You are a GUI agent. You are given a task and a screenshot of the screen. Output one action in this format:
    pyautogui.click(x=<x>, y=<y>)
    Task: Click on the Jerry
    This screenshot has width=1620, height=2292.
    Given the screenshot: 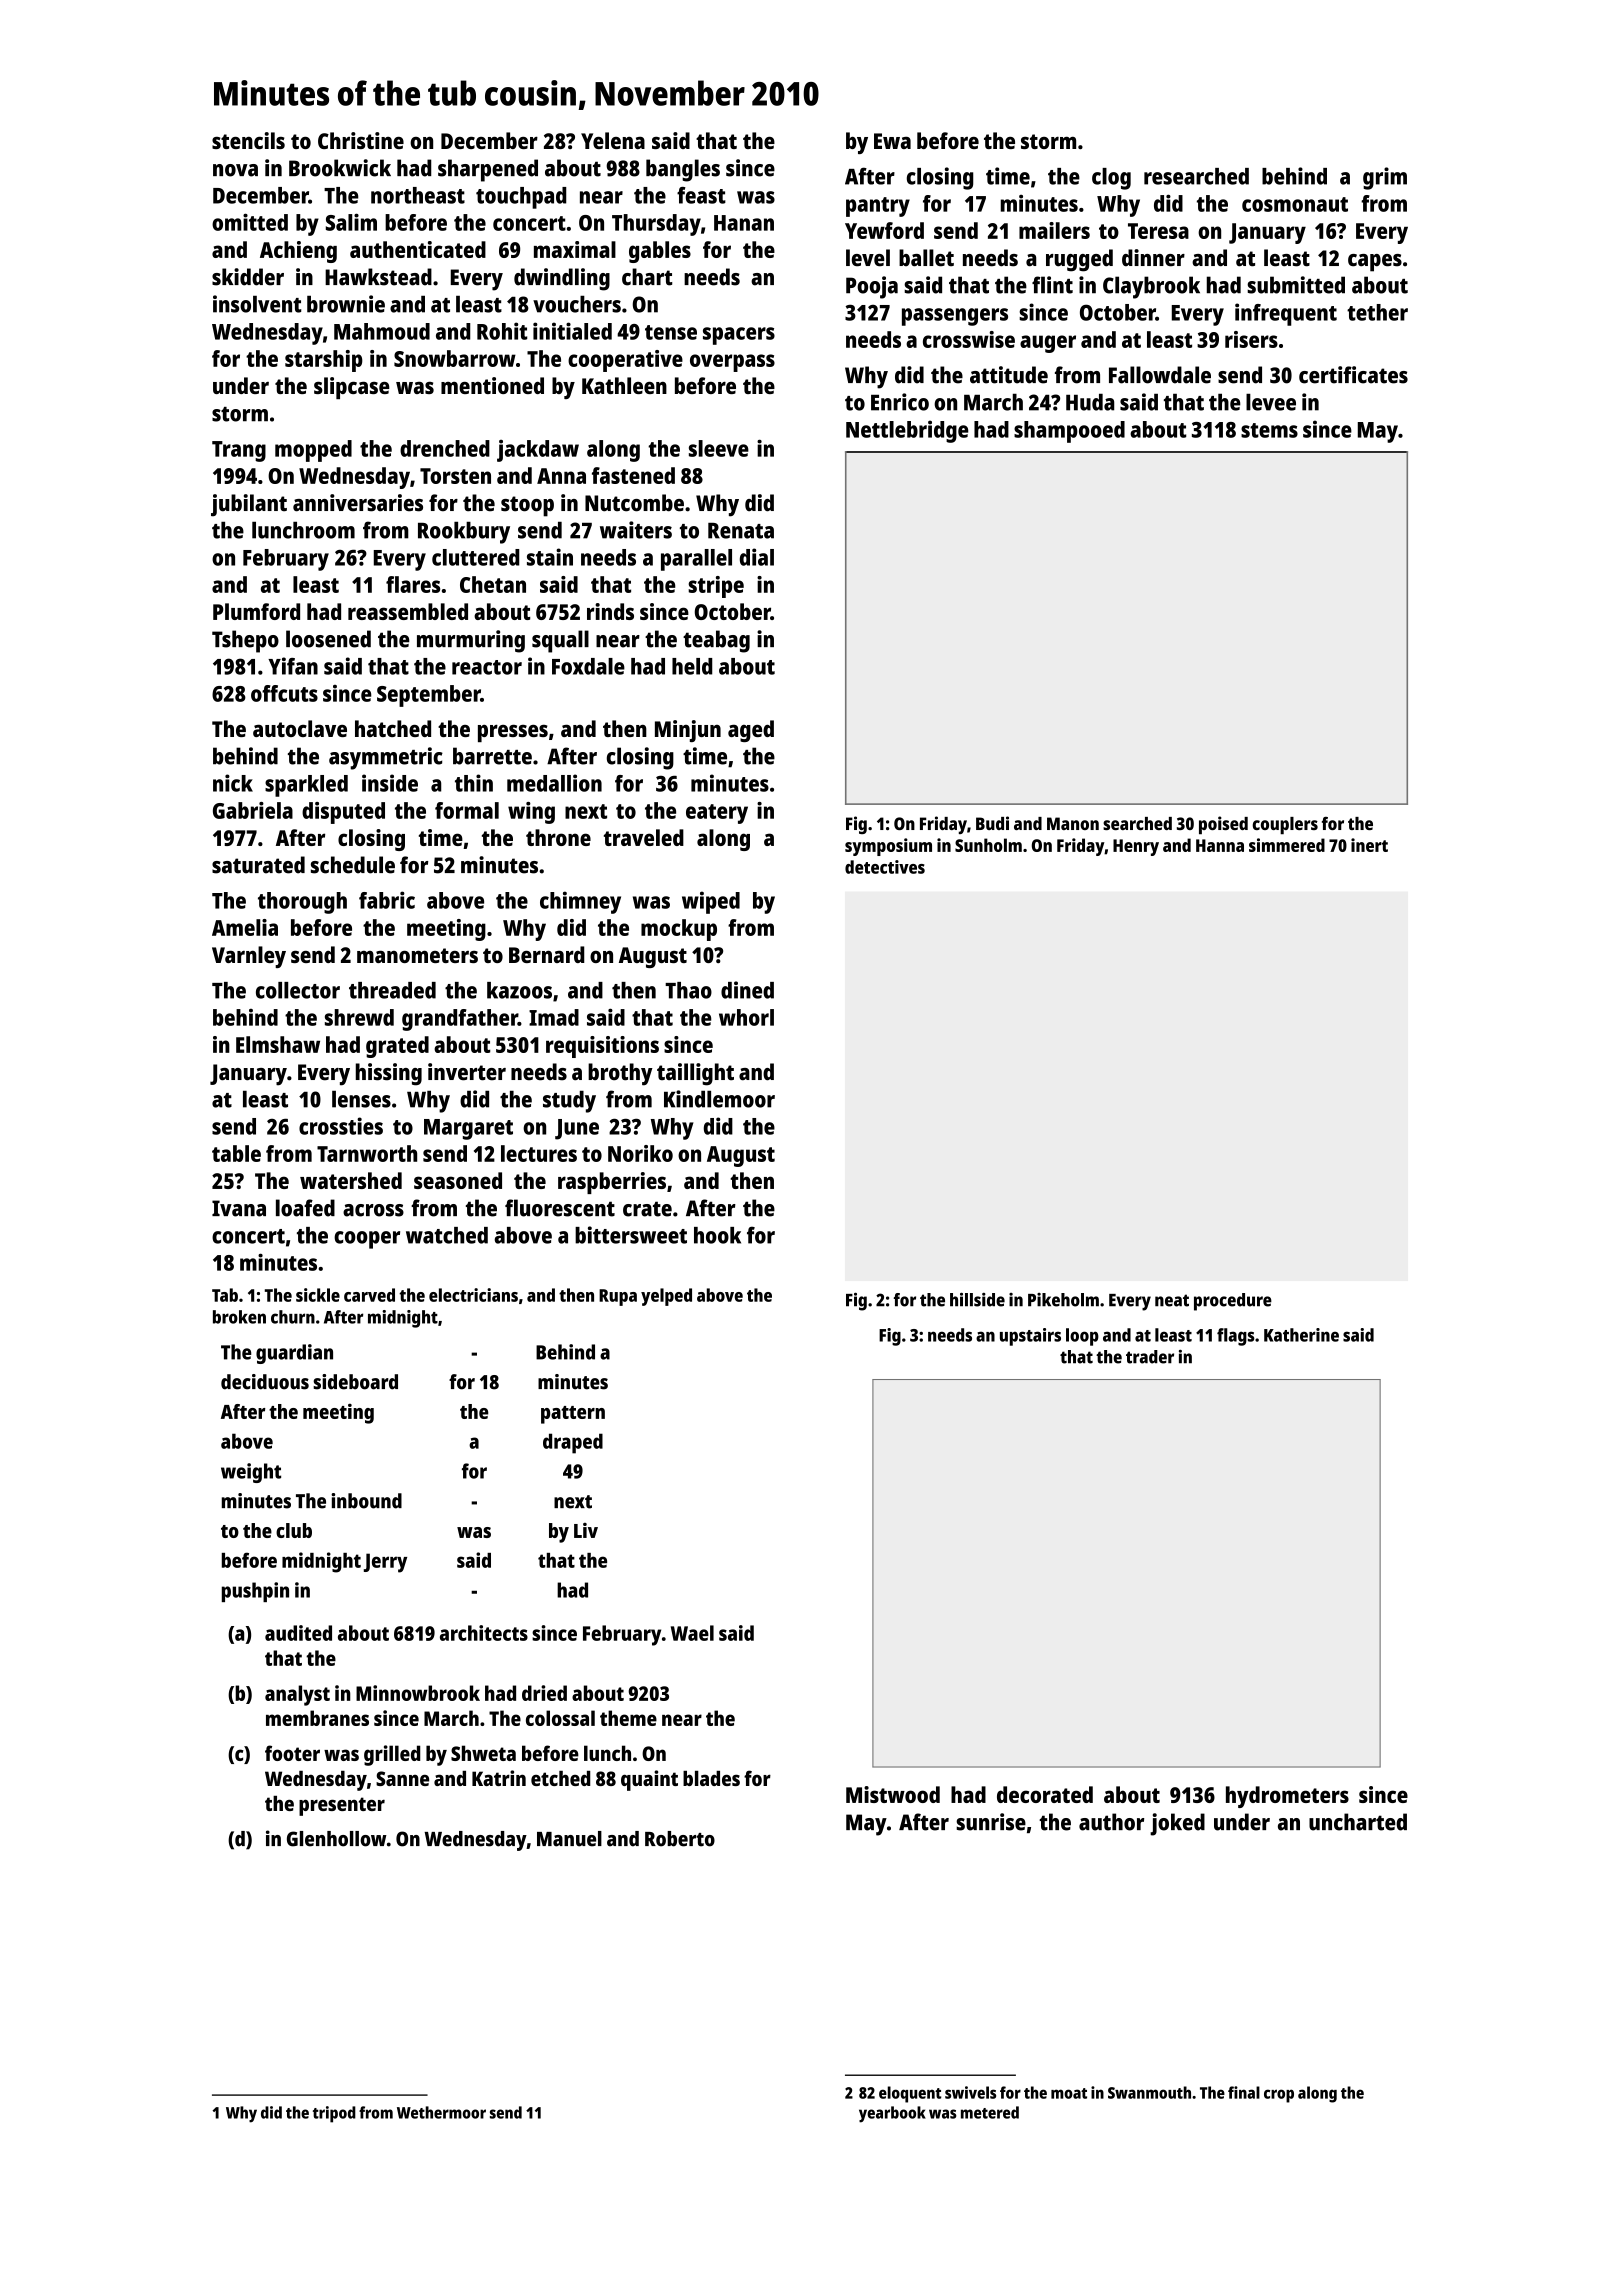 What is the action you would take?
    pyautogui.click(x=385, y=1563)
